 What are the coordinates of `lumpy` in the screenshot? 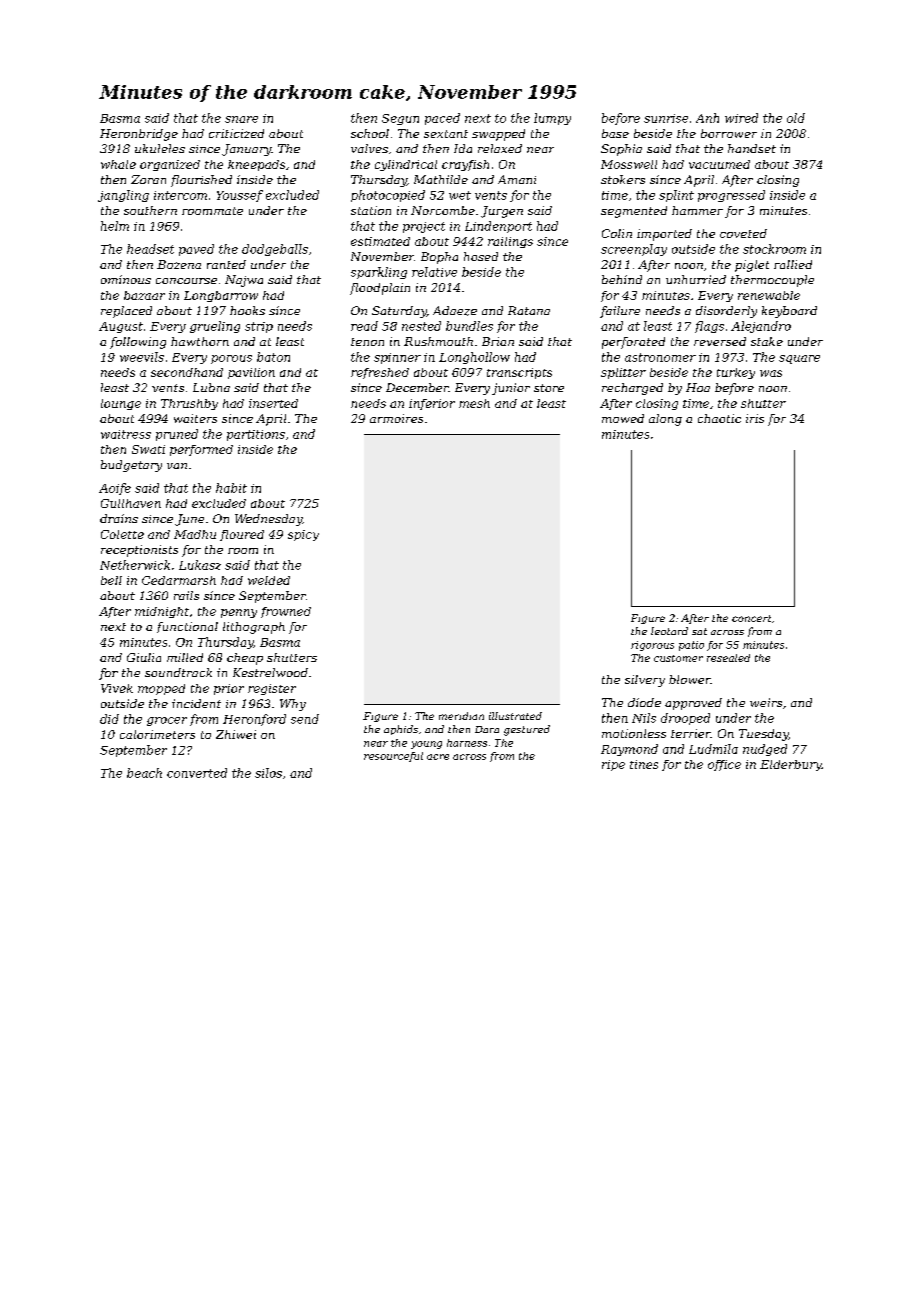 It's located at (552, 119).
